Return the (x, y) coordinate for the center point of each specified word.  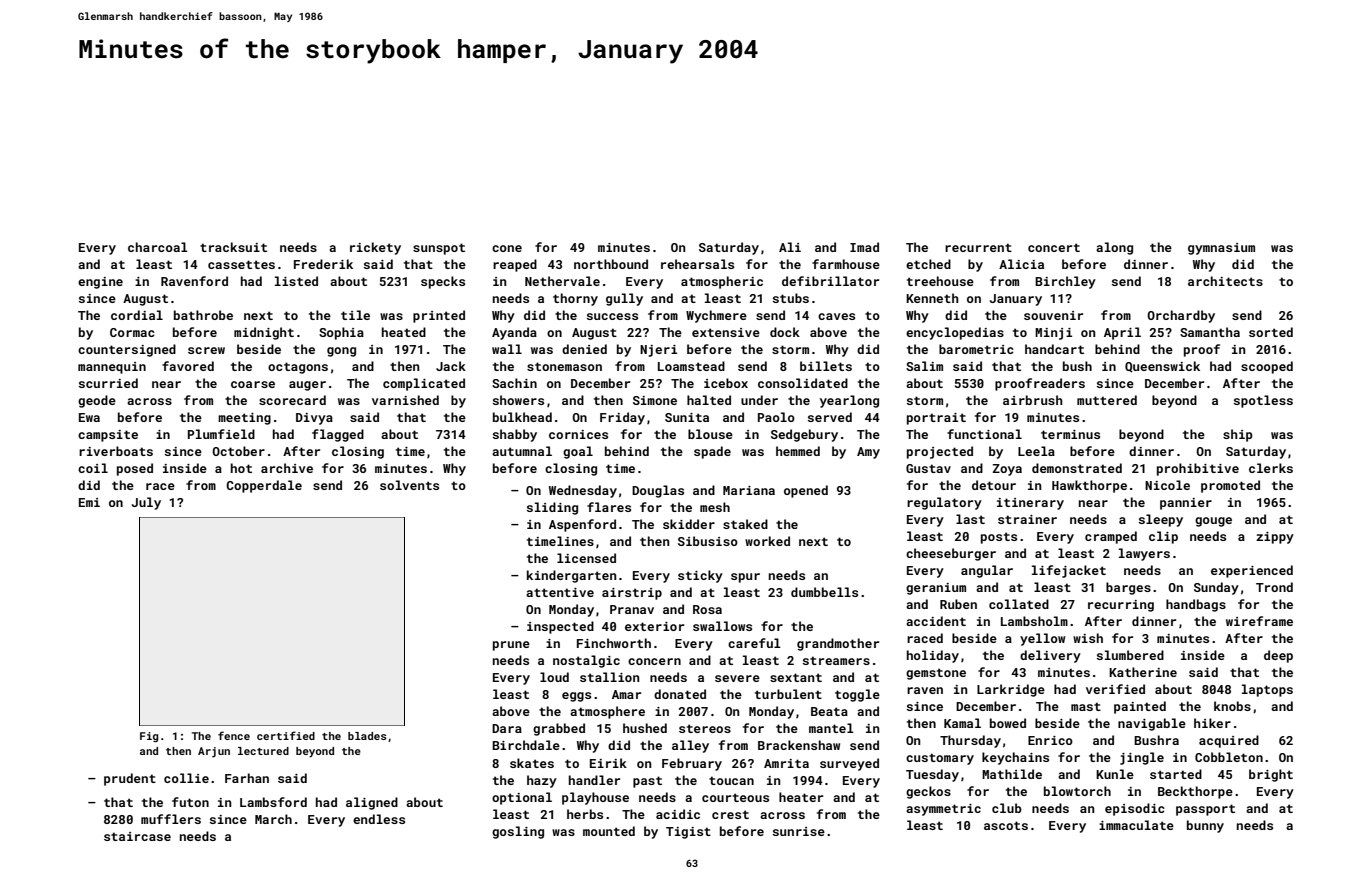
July (146, 503)
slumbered (1130, 655)
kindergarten (571, 576)
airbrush (1033, 400)
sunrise (799, 831)
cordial (137, 315)
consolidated (803, 383)
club (1007, 808)
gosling (518, 832)
